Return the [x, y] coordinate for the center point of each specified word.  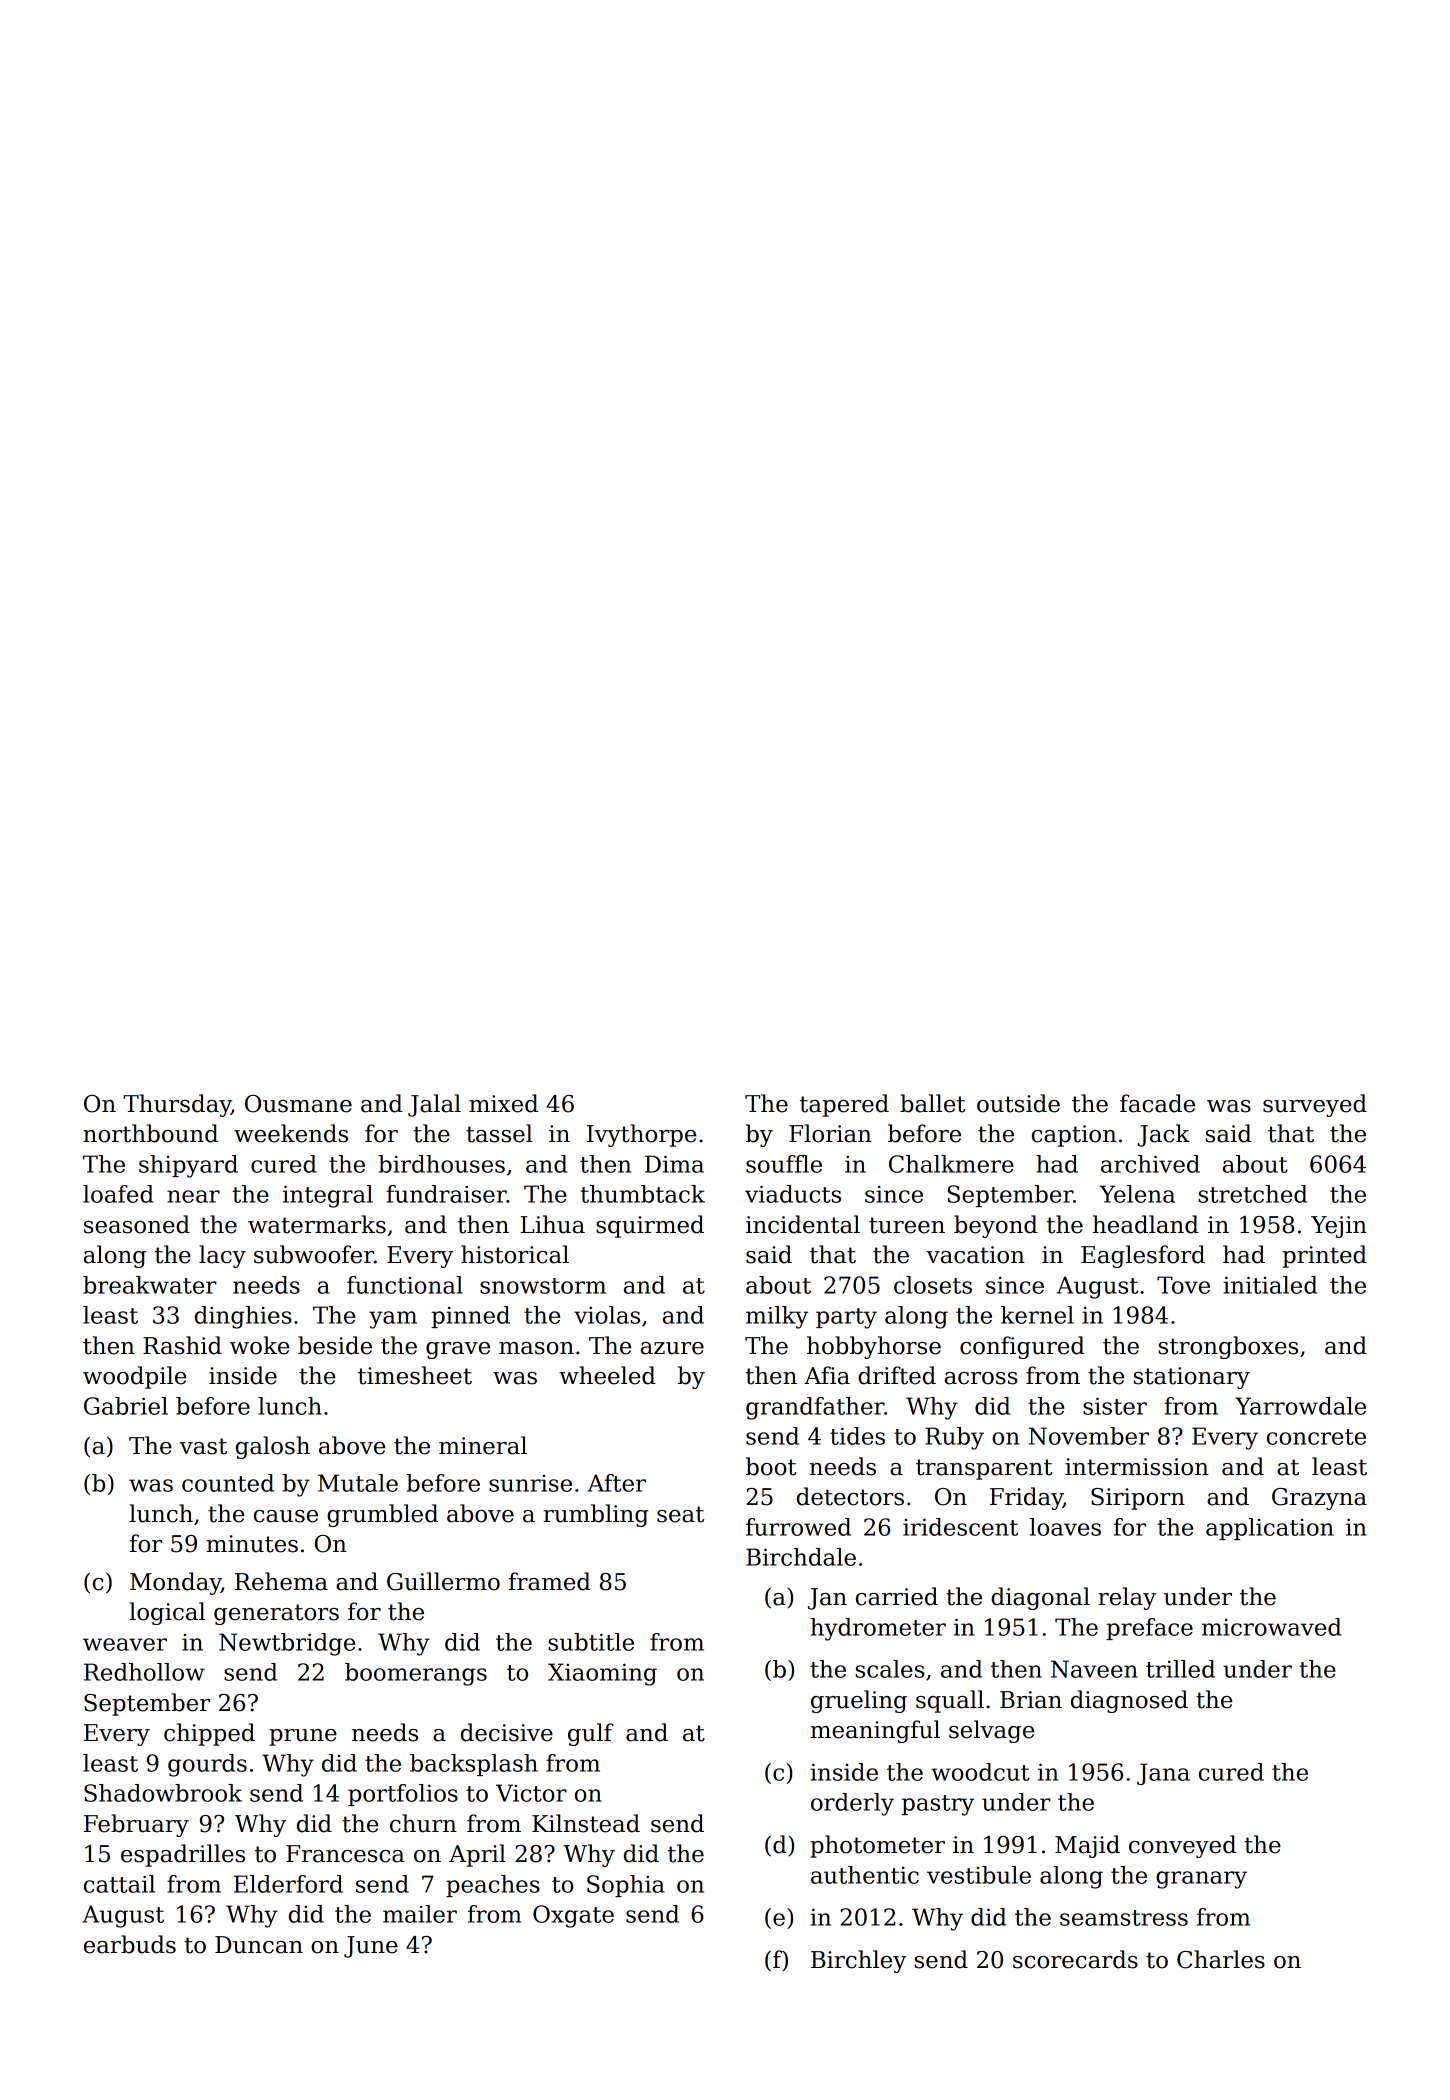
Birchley [858, 1961]
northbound [150, 1133]
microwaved [1271, 1627]
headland [1146, 1224]
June [371, 1947]
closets [933, 1285]
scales [890, 1669]
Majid [1087, 1846]
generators [276, 1614]
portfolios [403, 1795]
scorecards [1075, 1959]
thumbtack [642, 1194]
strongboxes [1228, 1347]
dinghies [243, 1317]
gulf [591, 1734]
